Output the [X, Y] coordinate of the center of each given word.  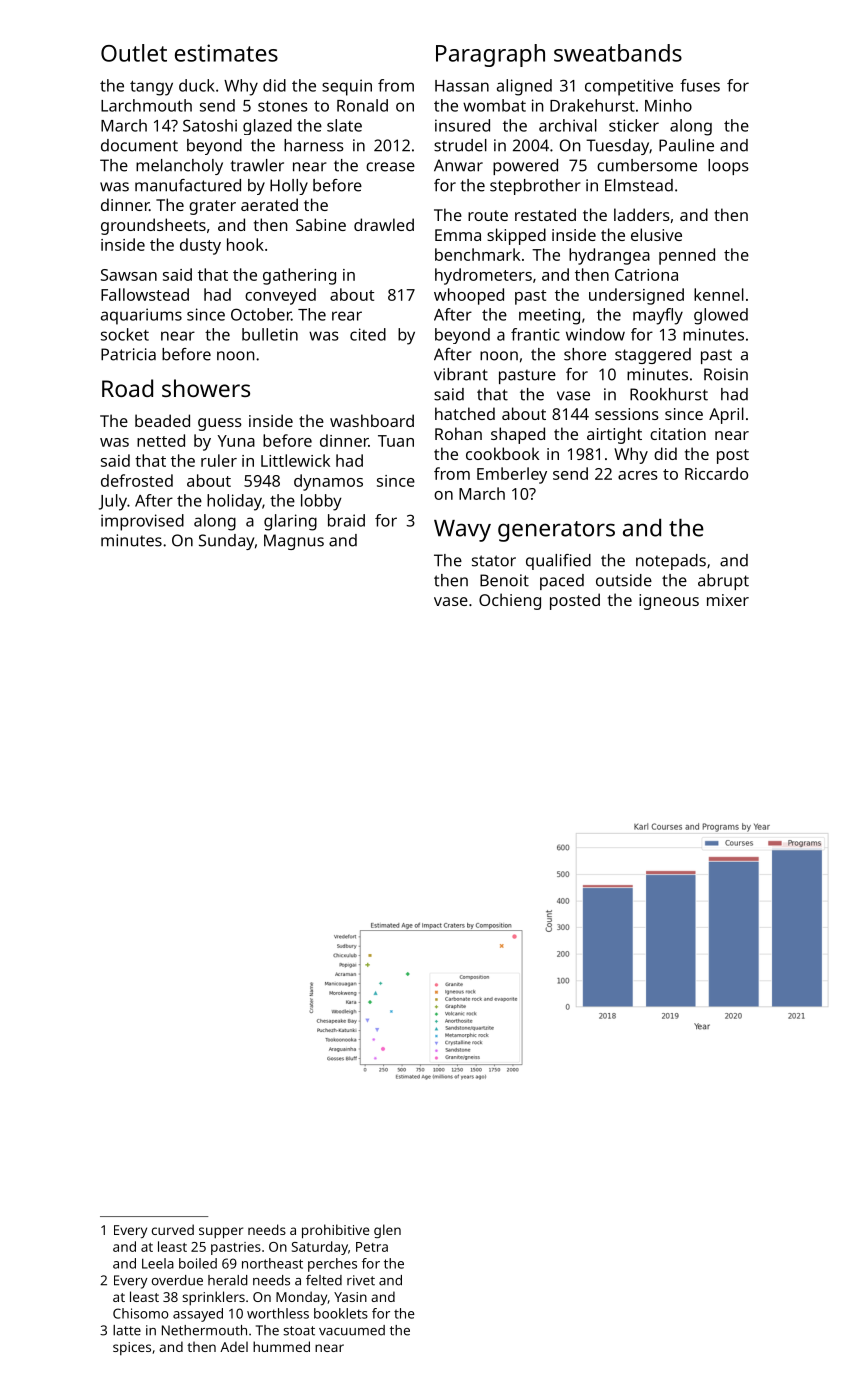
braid [346, 520]
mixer [728, 600]
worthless [278, 1313]
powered [525, 167]
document [139, 145]
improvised [142, 522]
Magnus [294, 542]
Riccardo [716, 473]
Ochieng [510, 601]
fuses [700, 85]
